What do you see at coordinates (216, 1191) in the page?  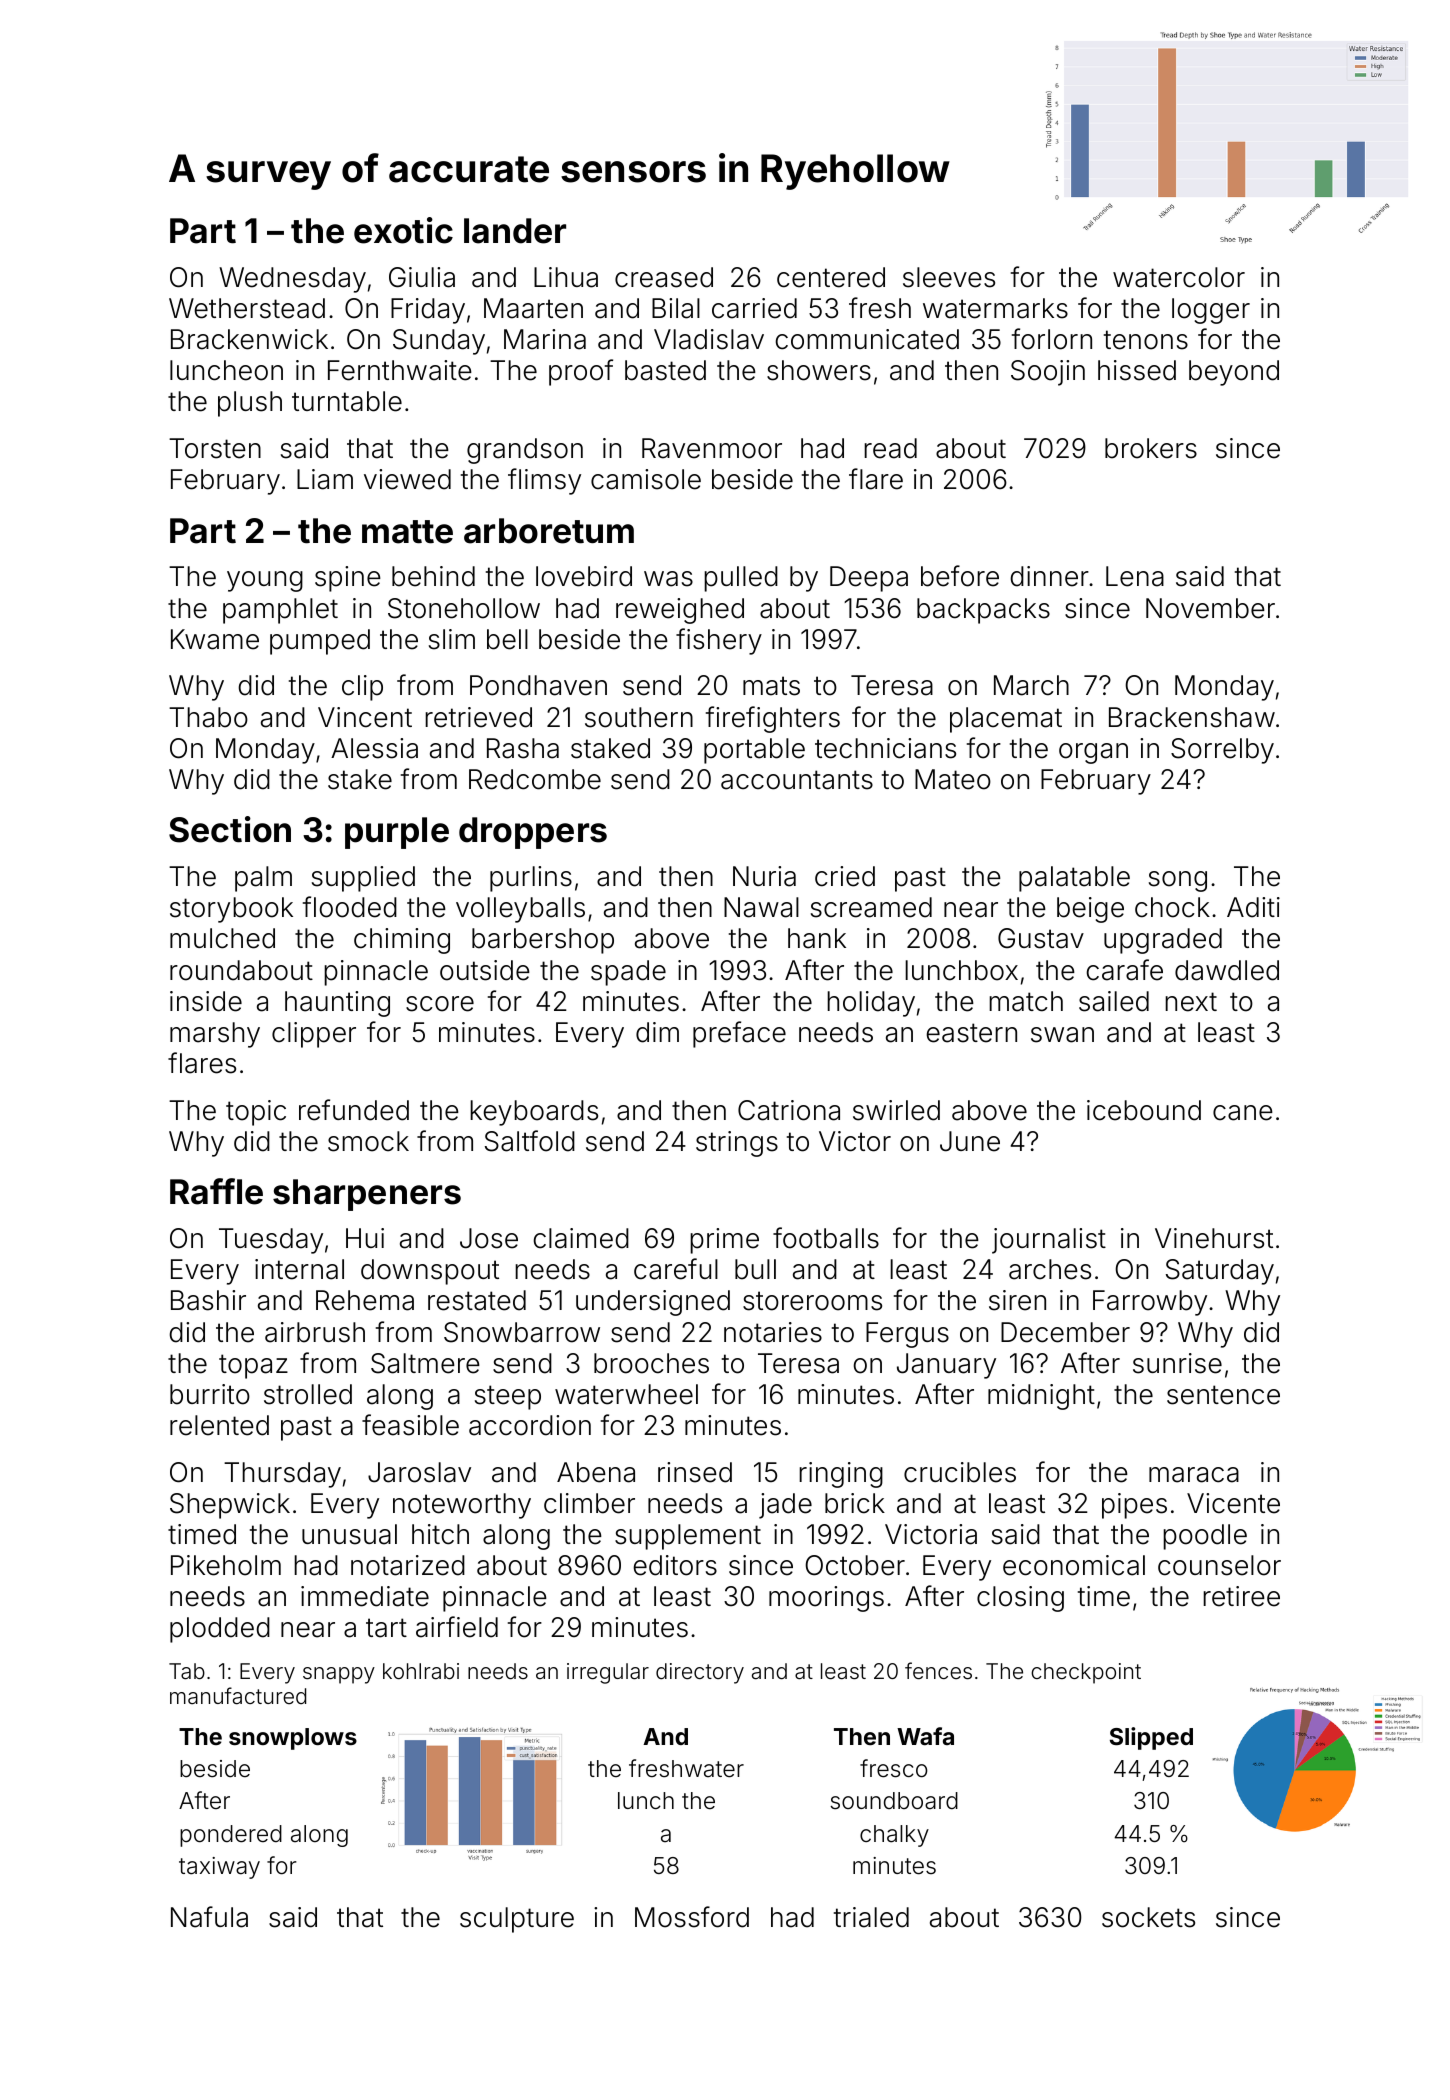 I see `Raffle` at bounding box center [216, 1191].
